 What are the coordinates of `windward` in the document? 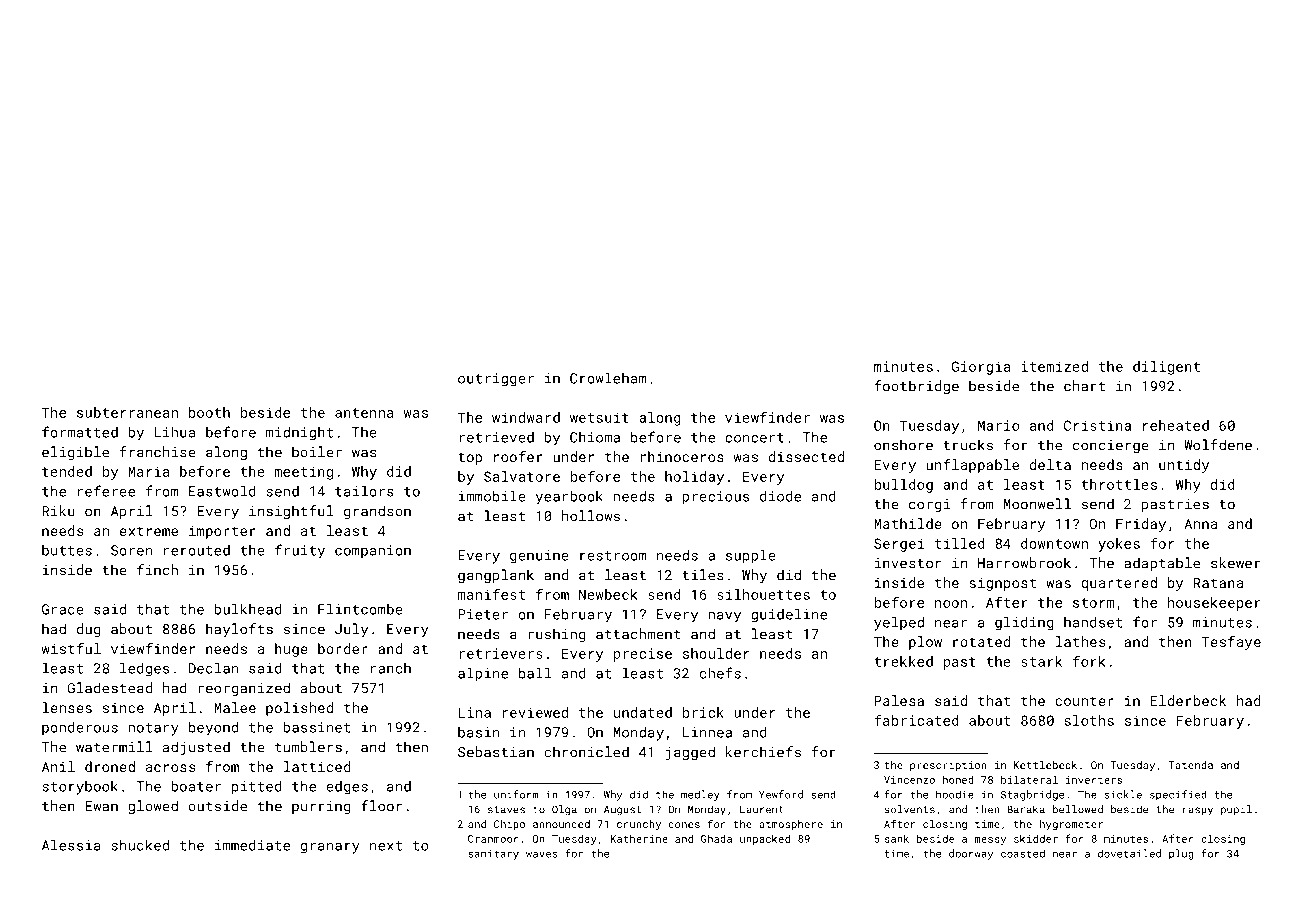 It's located at (526, 417).
